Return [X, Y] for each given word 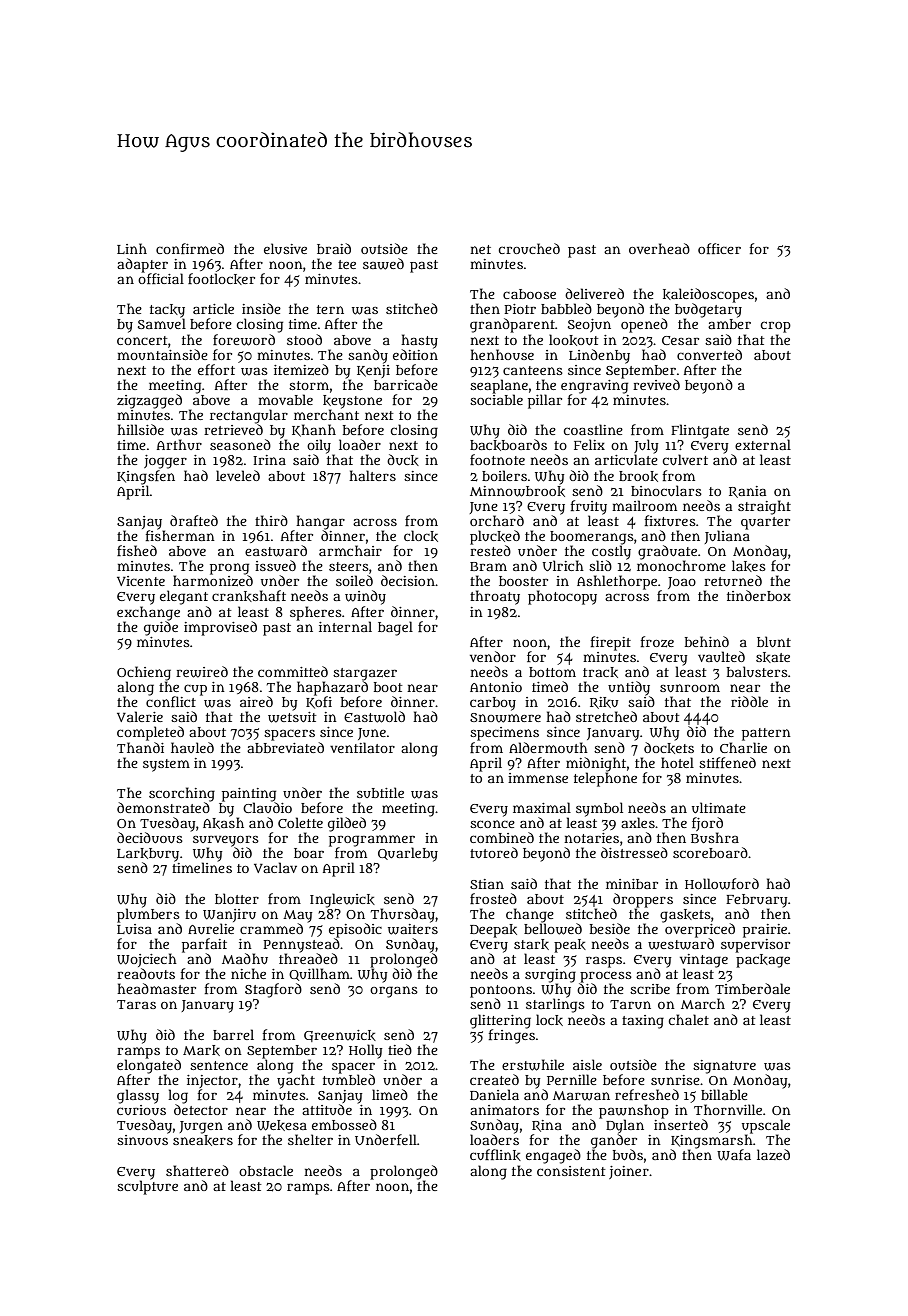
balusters [757, 671]
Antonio [496, 687]
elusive [285, 248]
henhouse [502, 354]
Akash [223, 823]
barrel [233, 1034]
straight [764, 507]
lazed [773, 1154]
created [494, 1079]
